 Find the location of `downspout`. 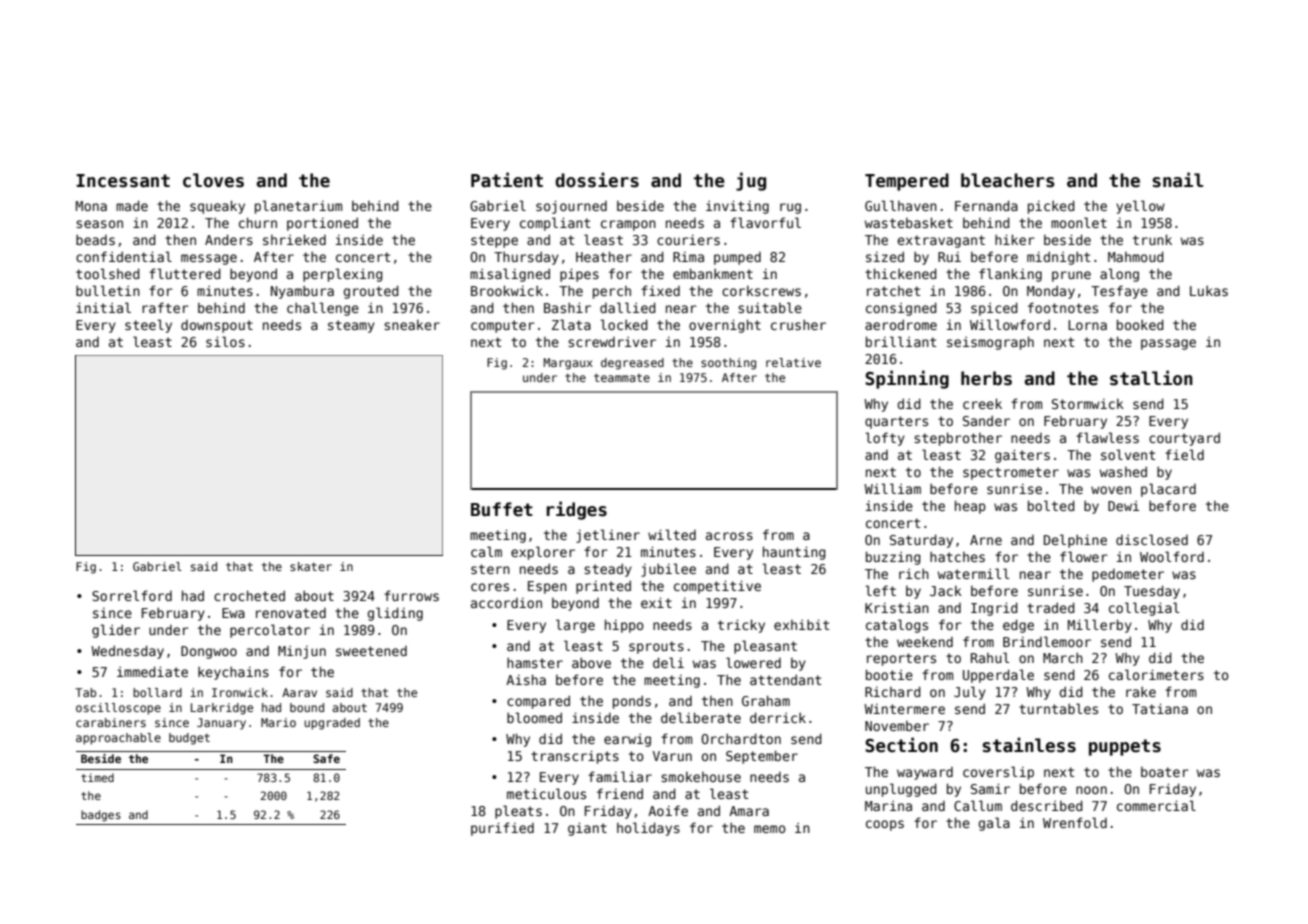

downspout is located at coordinates (217, 326).
